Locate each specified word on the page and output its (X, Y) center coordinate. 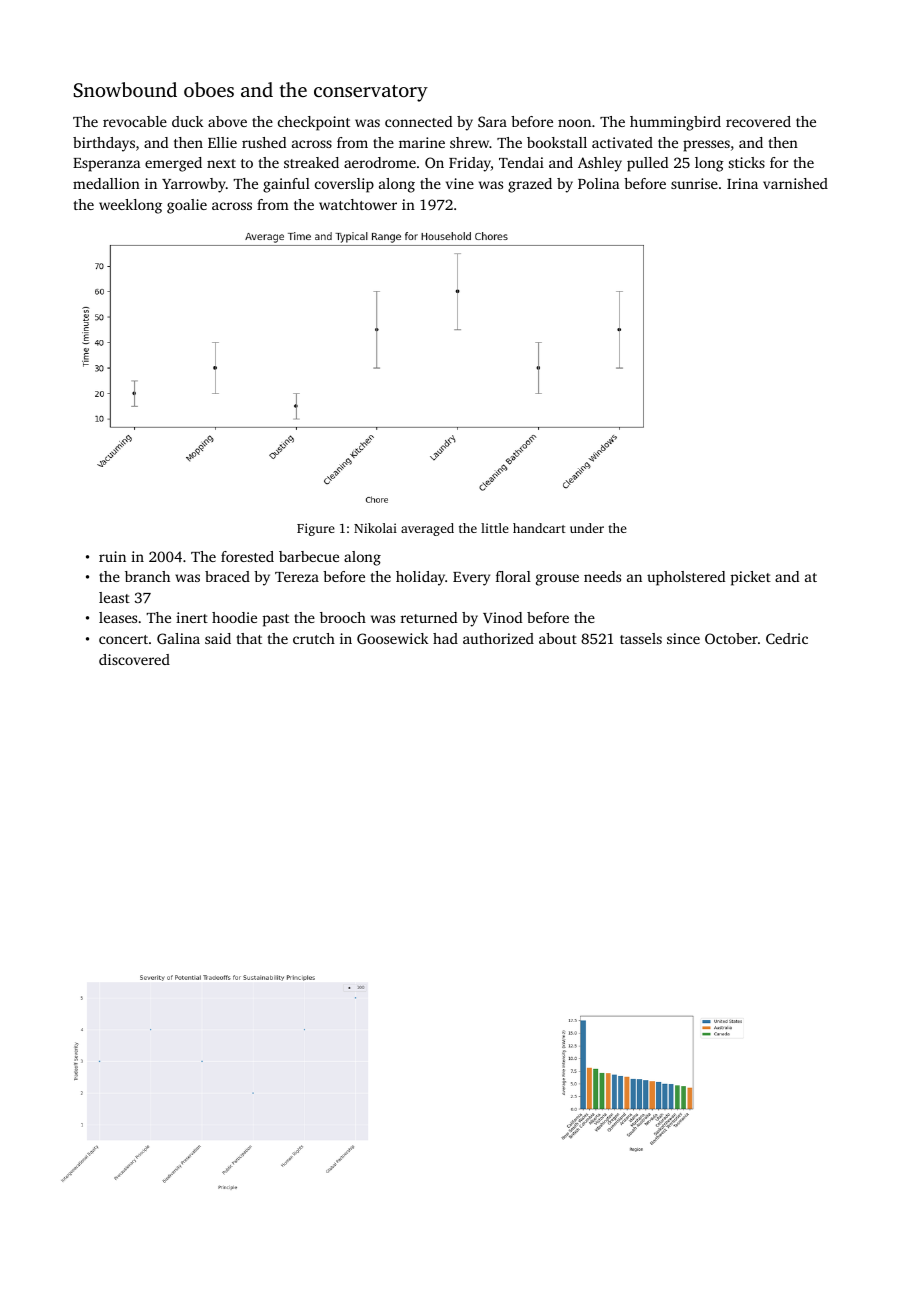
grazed (530, 185)
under (587, 528)
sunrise (694, 183)
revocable (135, 121)
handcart (539, 528)
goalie (187, 206)
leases (118, 617)
